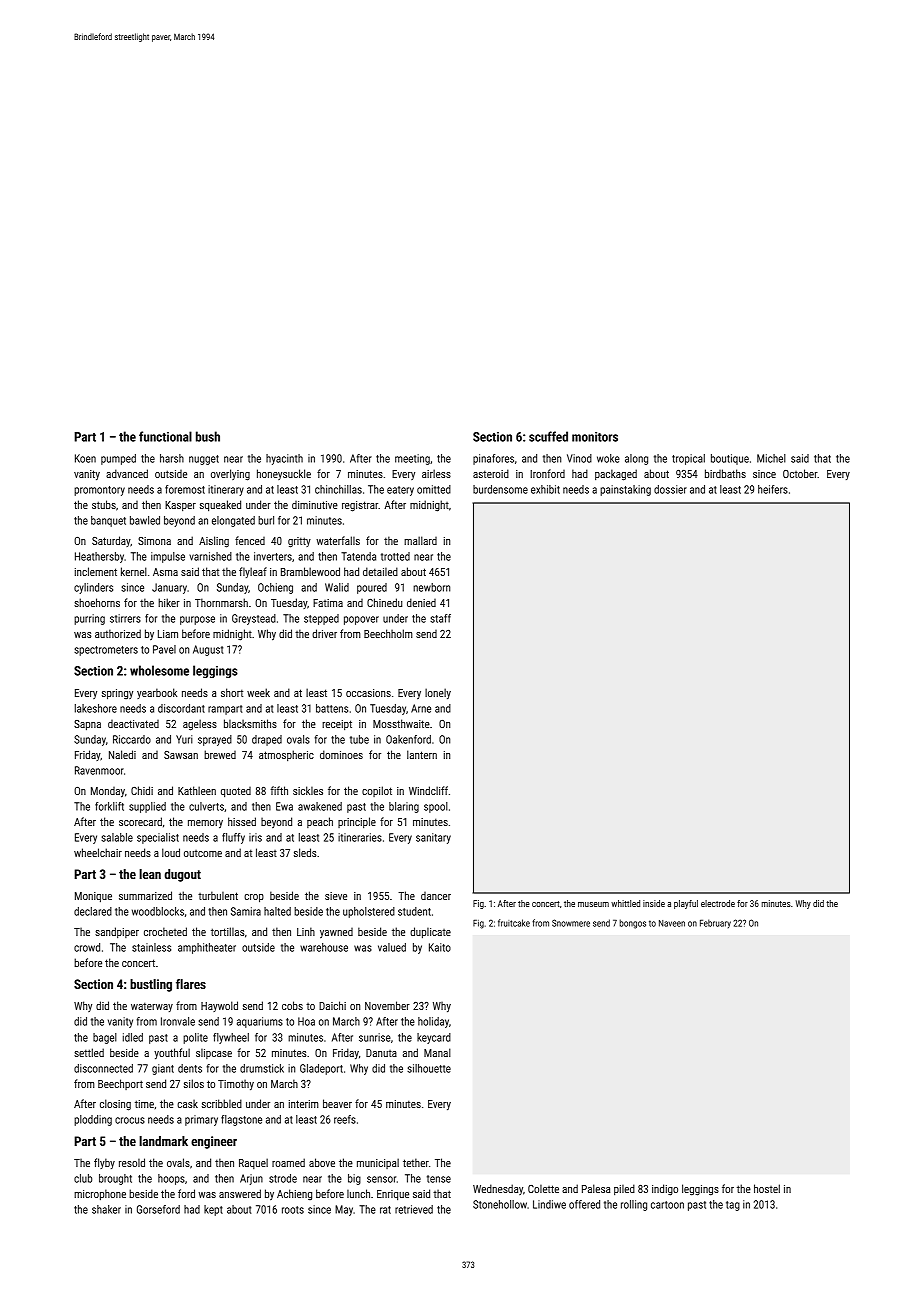 Image resolution: width=924 pixels, height=1308 pixels. Describe the element at coordinates (431, 587) in the image. I see `newborn` at that location.
